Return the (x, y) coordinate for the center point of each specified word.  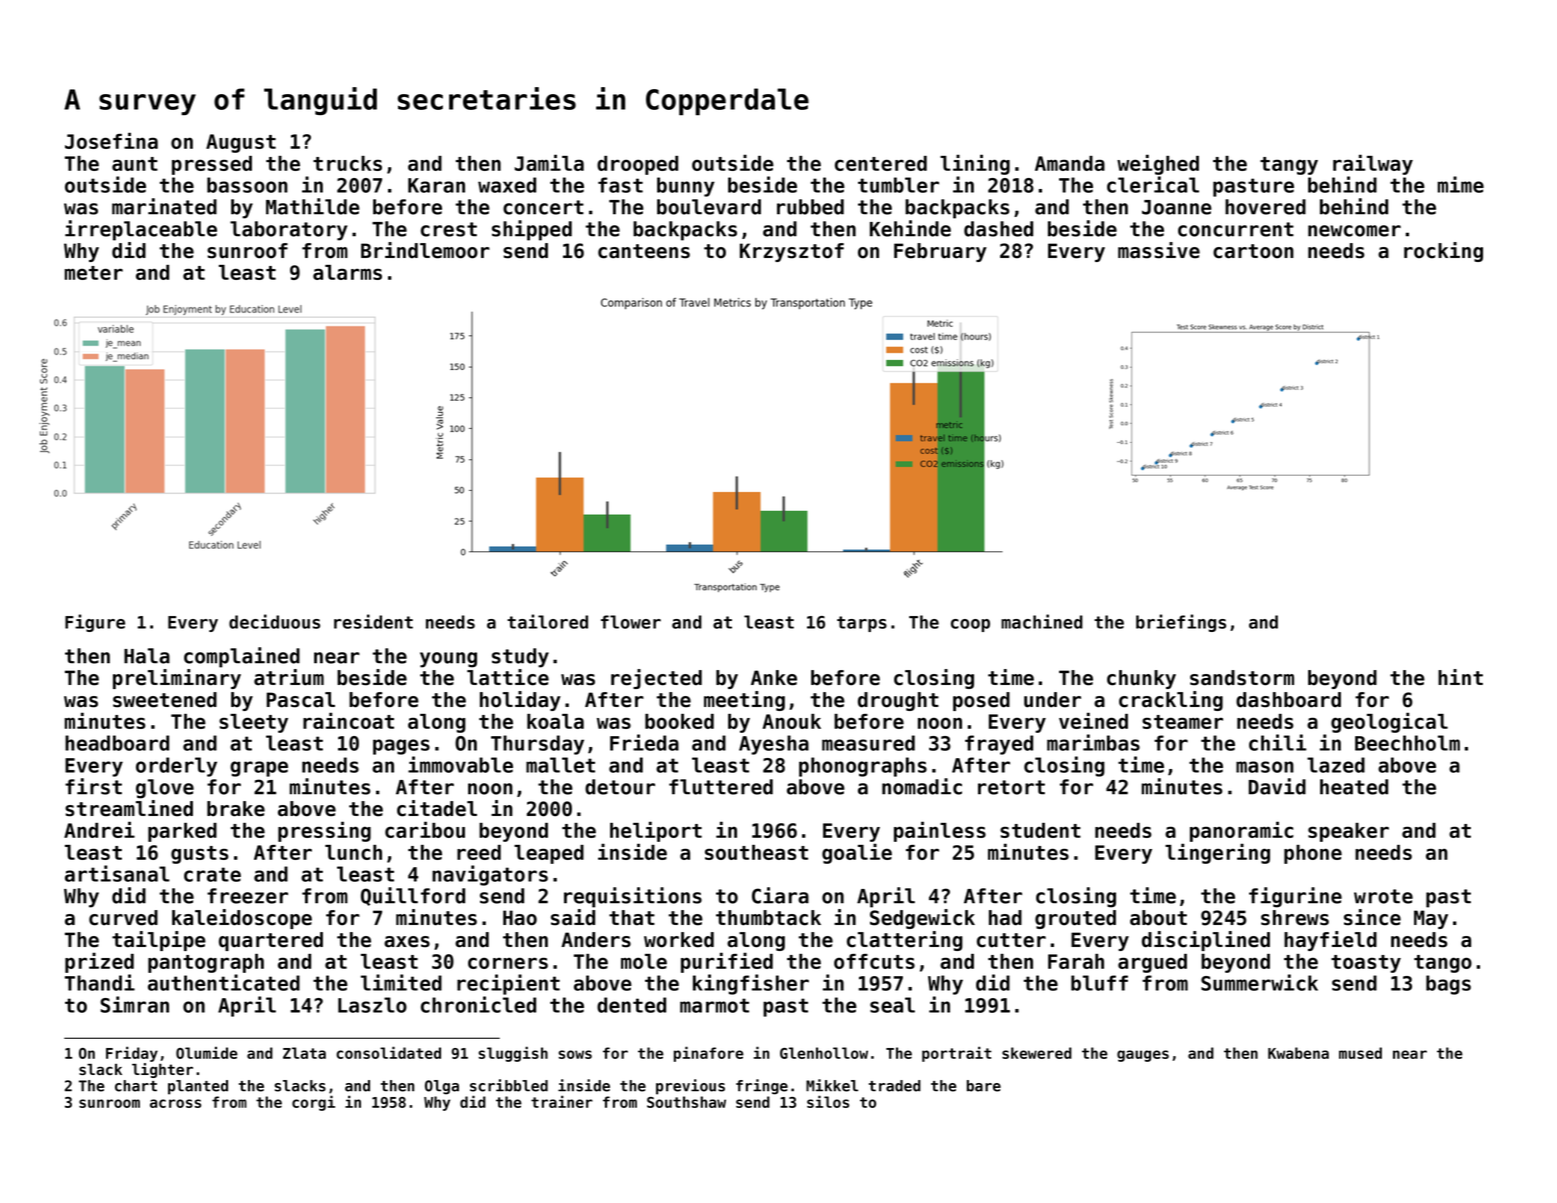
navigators (490, 875)
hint (1460, 677)
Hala (147, 656)
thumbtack (768, 918)
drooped (637, 165)
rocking (1443, 252)
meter (94, 273)
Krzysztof (792, 252)
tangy (1289, 166)
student (1040, 830)
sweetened (165, 700)
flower (631, 622)
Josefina (111, 140)
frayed (999, 745)
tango (1443, 964)
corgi (313, 1103)
